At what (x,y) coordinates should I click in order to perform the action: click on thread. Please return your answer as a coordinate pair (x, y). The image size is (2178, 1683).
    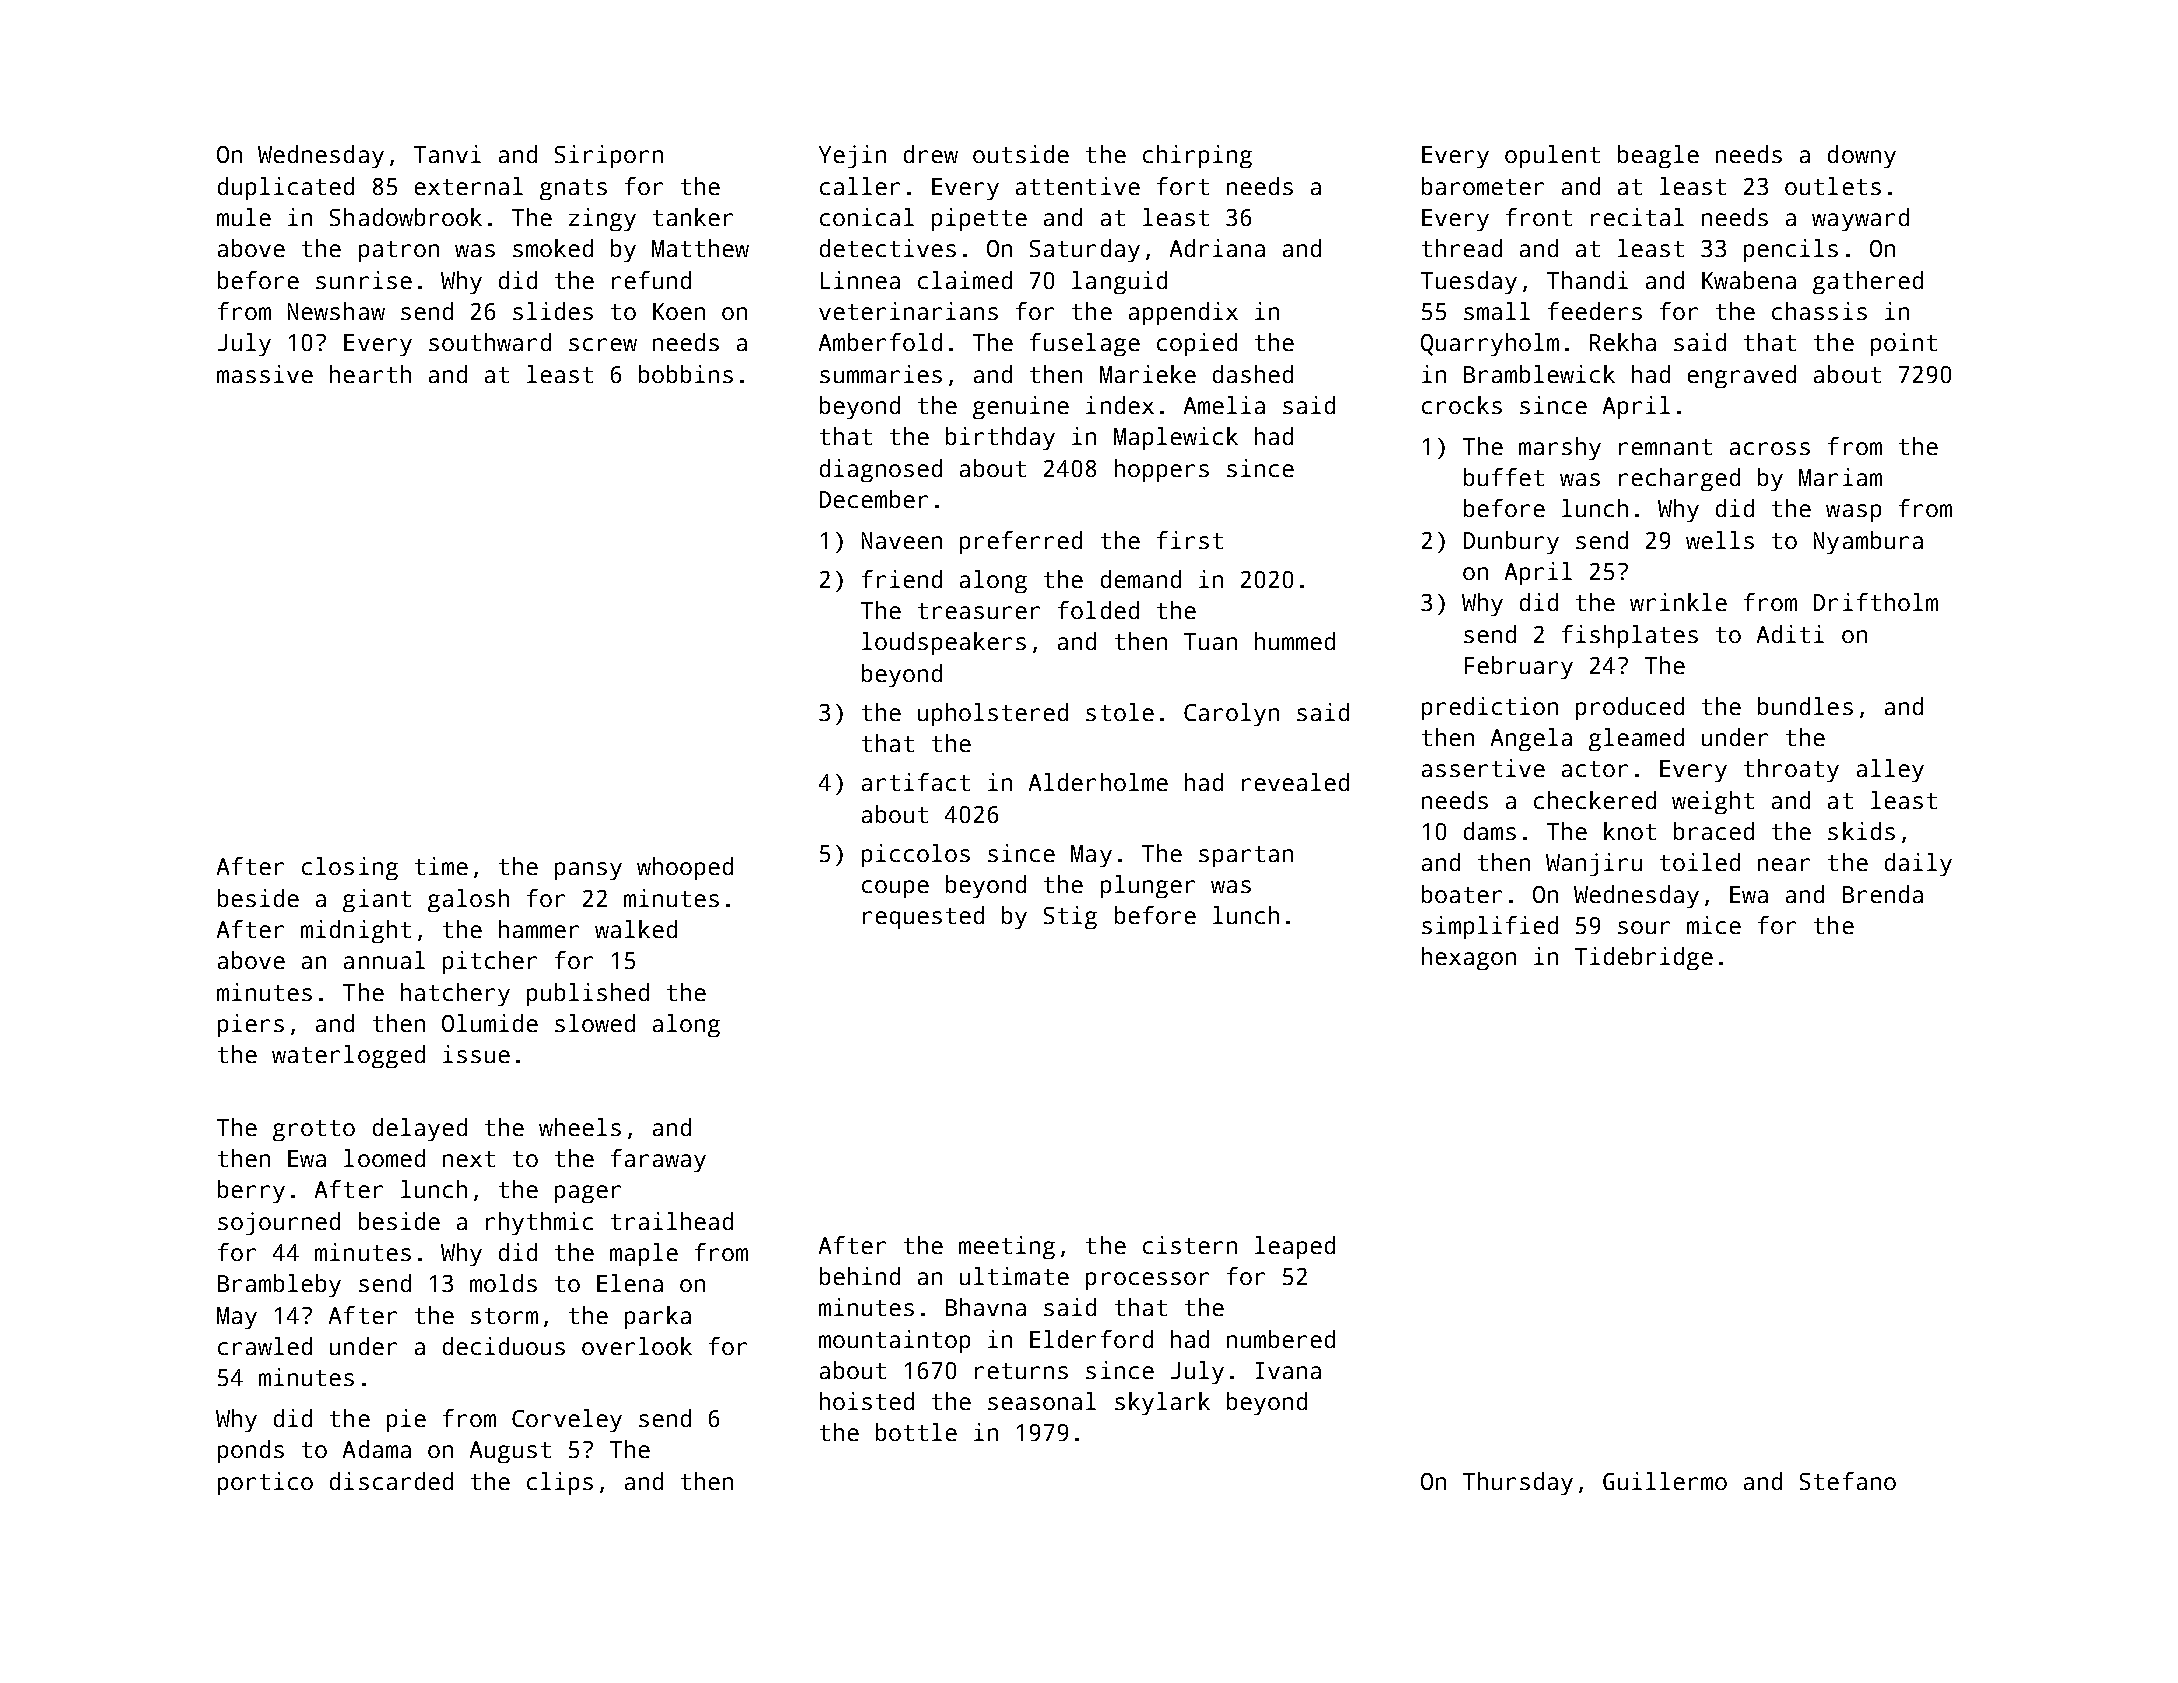
    Looking at the image, I should click on (1462, 248).
